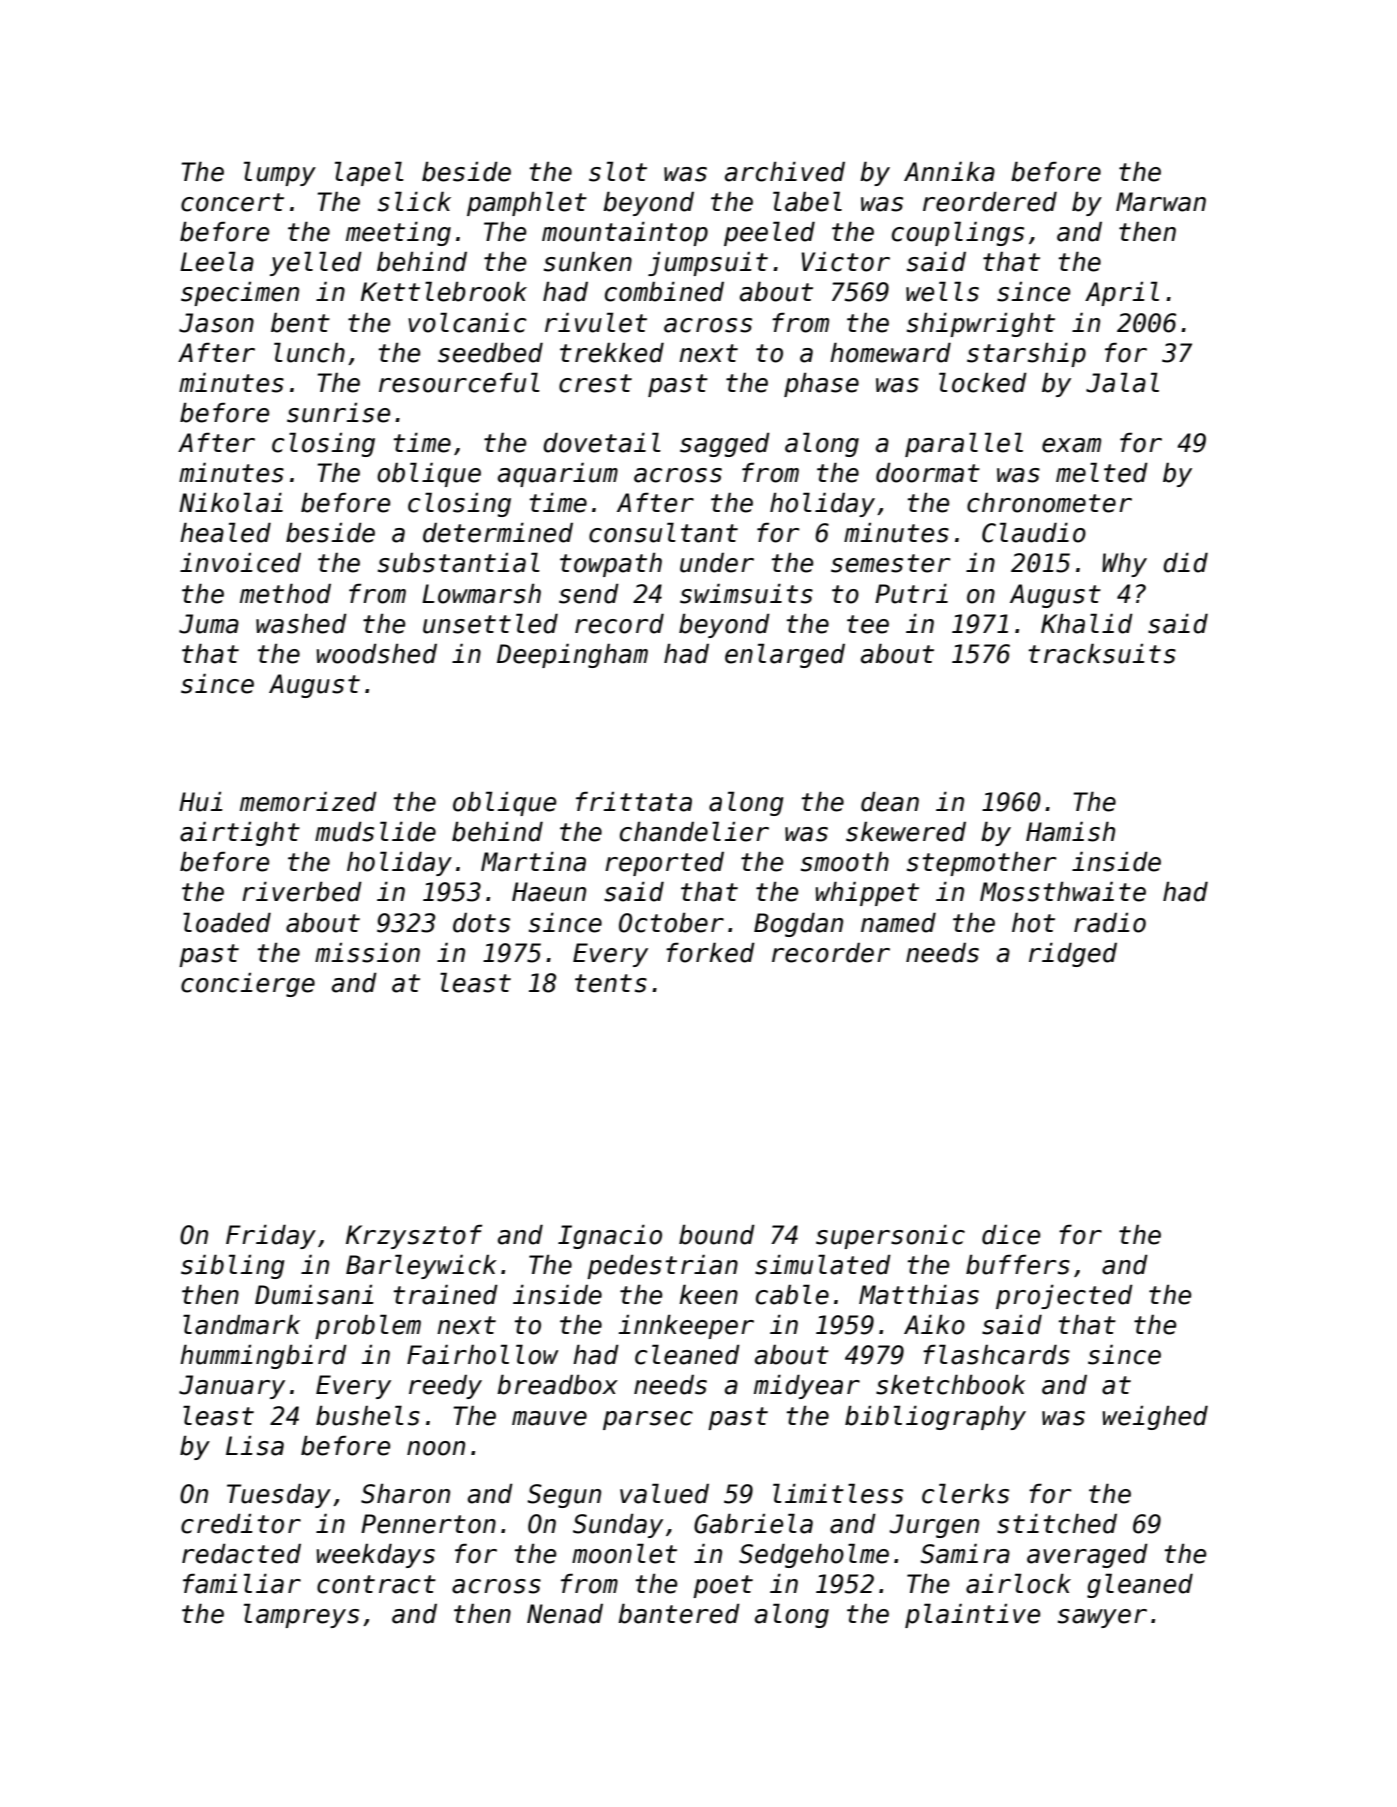 The image size is (1397, 1807). Describe the element at coordinates (625, 234) in the screenshot. I see `mountaintop` at that location.
